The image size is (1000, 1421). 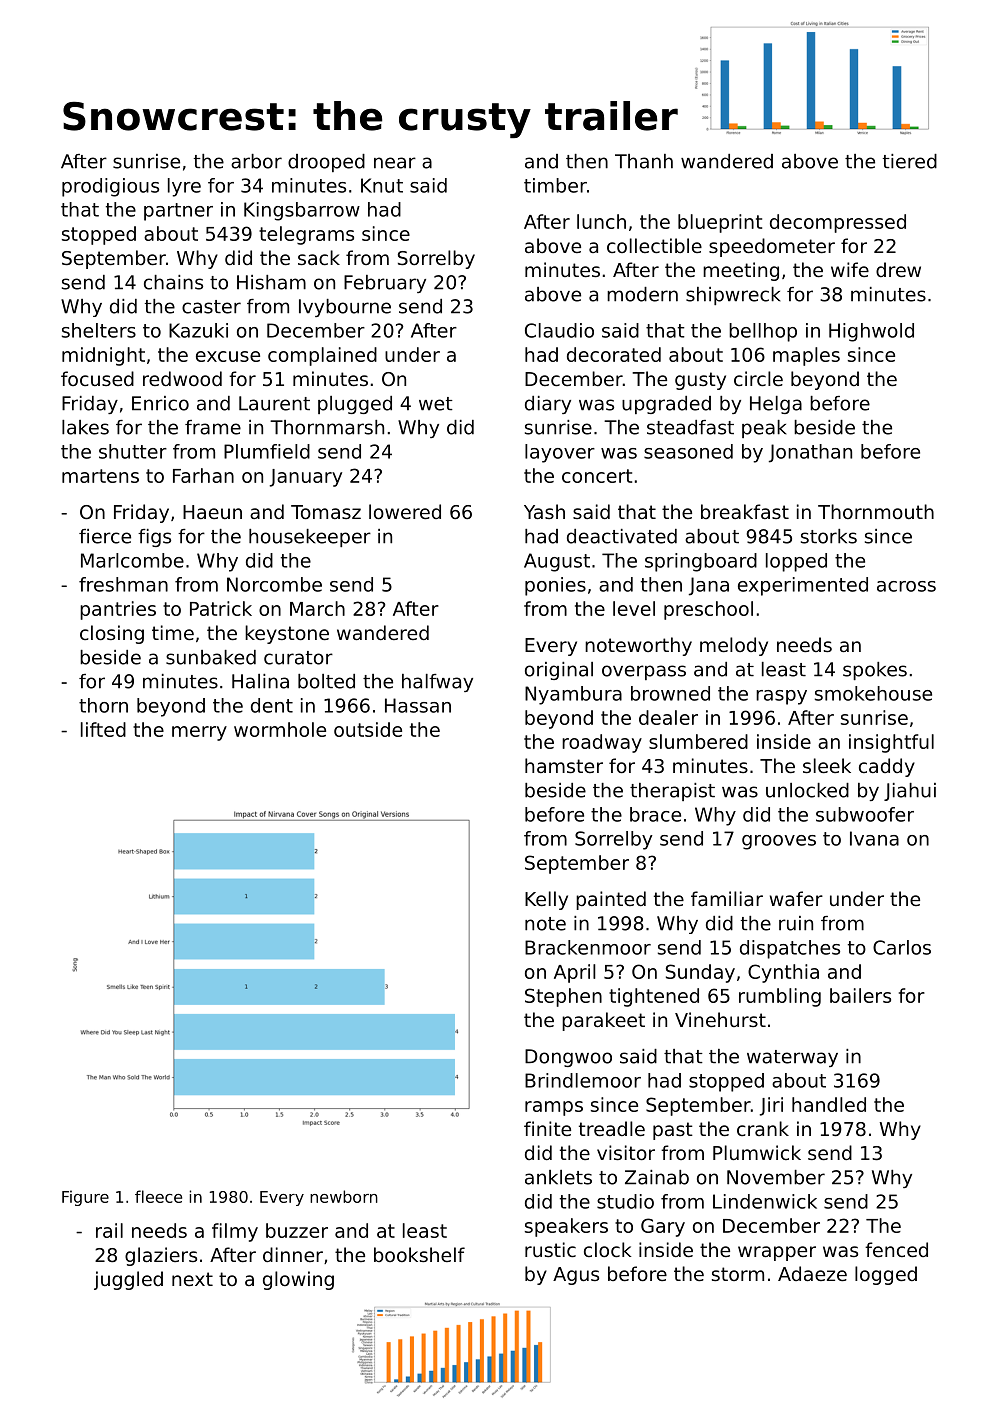 I want to click on Hassan, so click(x=418, y=705).
